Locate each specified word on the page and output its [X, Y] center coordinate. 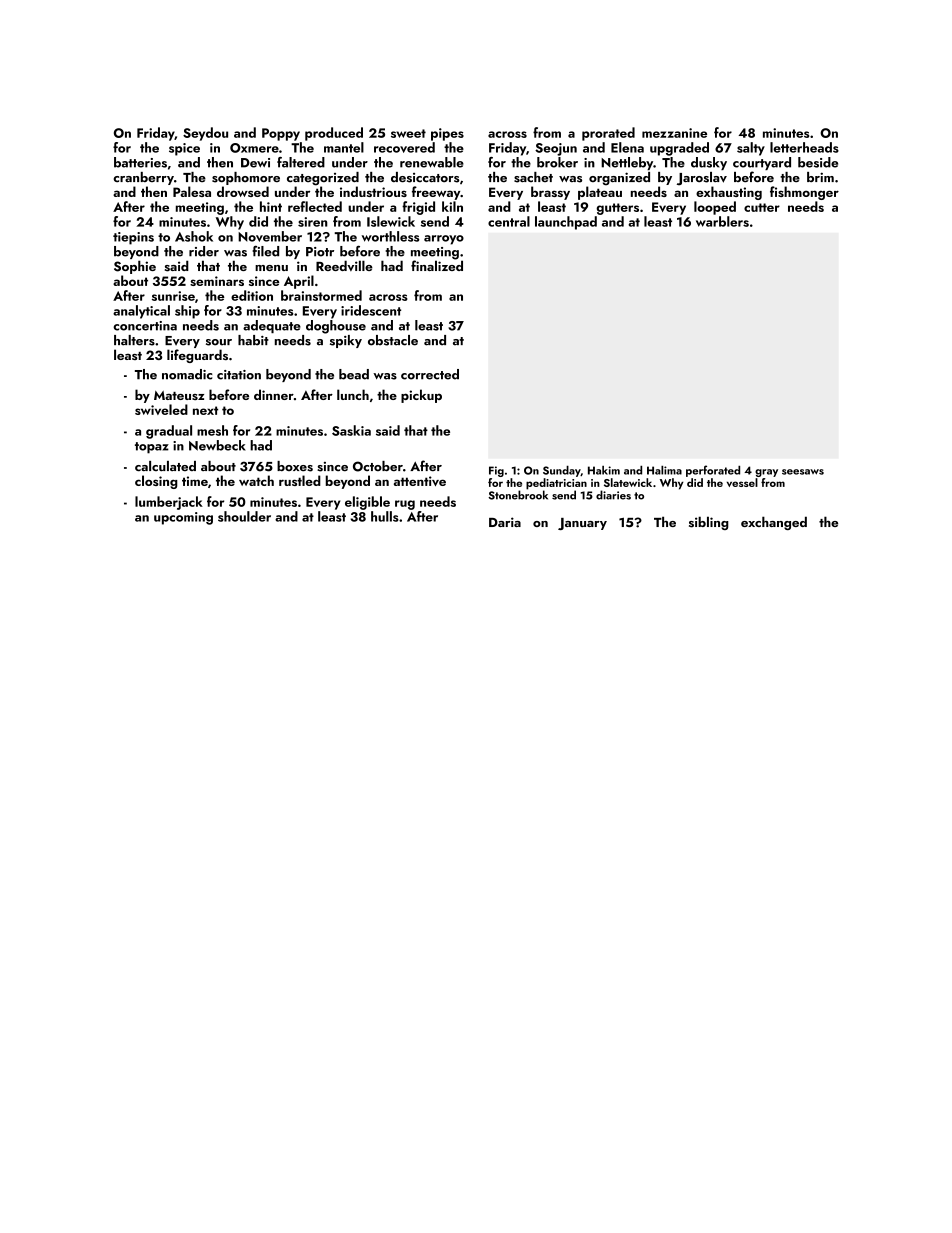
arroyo [444, 240]
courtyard [762, 163]
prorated [608, 134]
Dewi [255, 163]
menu [271, 268]
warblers [722, 221]
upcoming [183, 518]
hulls [385, 516]
